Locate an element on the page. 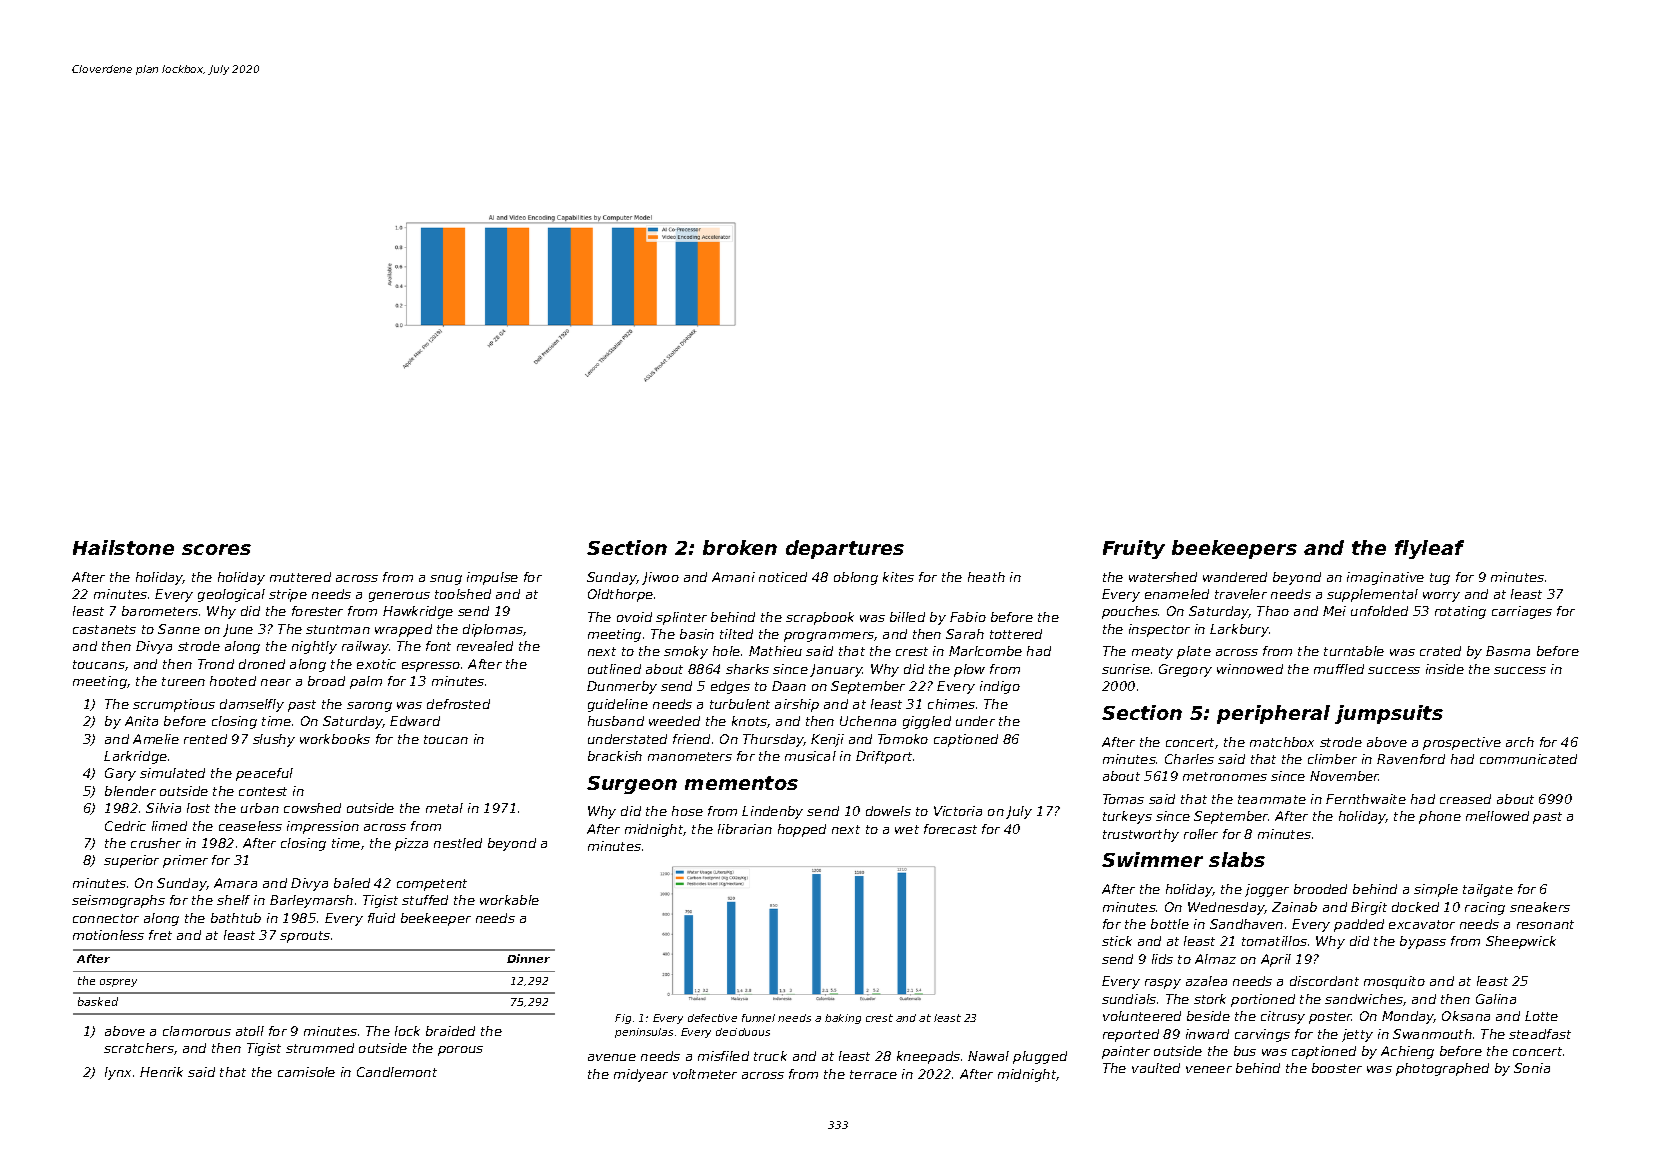 Image resolution: width=1657 pixels, height=1172 pixels. broken is located at coordinates (740, 547).
